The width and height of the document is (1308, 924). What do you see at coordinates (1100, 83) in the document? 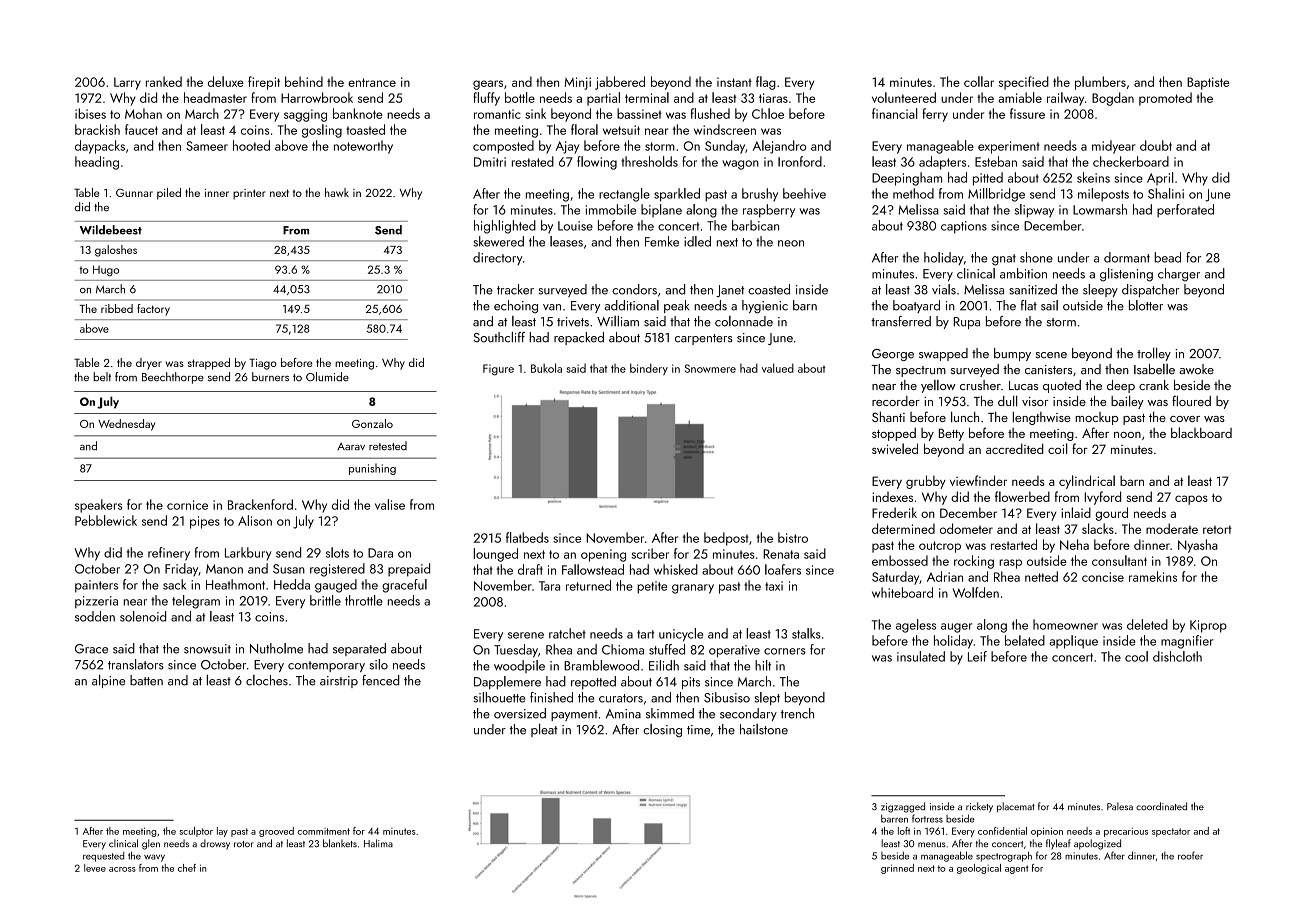
I see `plumbers` at bounding box center [1100, 83].
